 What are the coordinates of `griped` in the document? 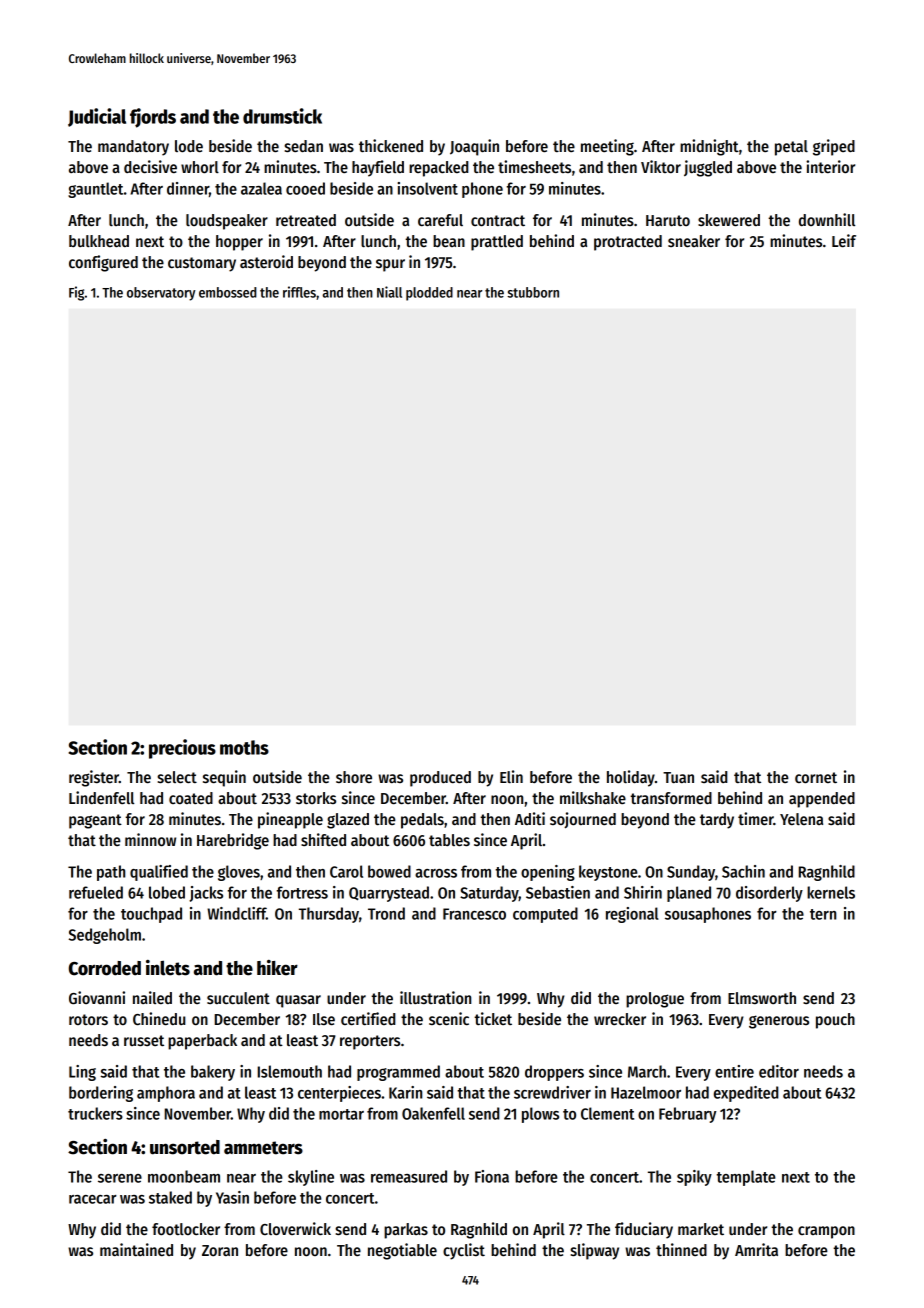 It's located at (834, 147).
